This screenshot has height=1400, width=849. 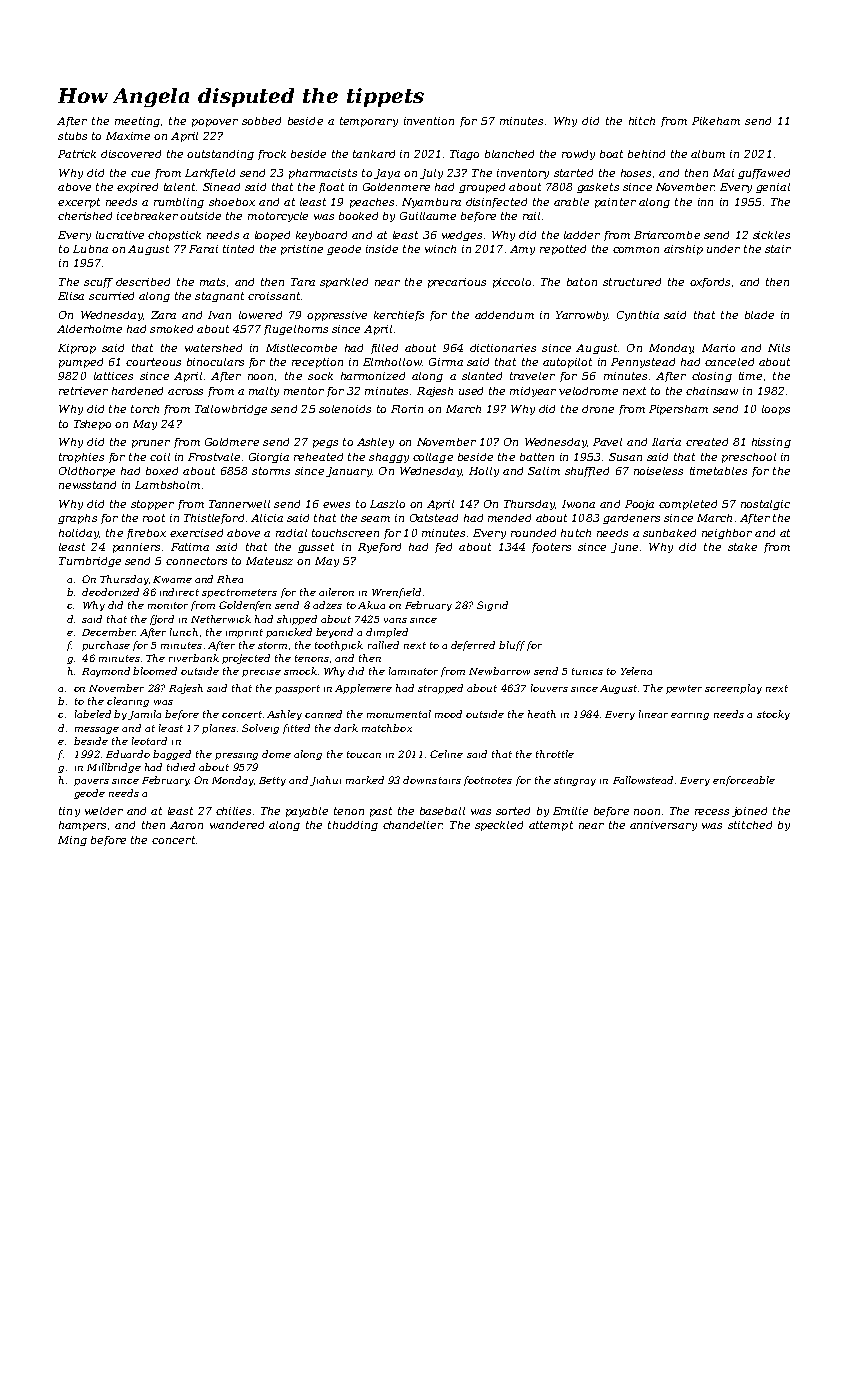 What do you see at coordinates (750, 825) in the screenshot?
I see `stitched` at bounding box center [750, 825].
